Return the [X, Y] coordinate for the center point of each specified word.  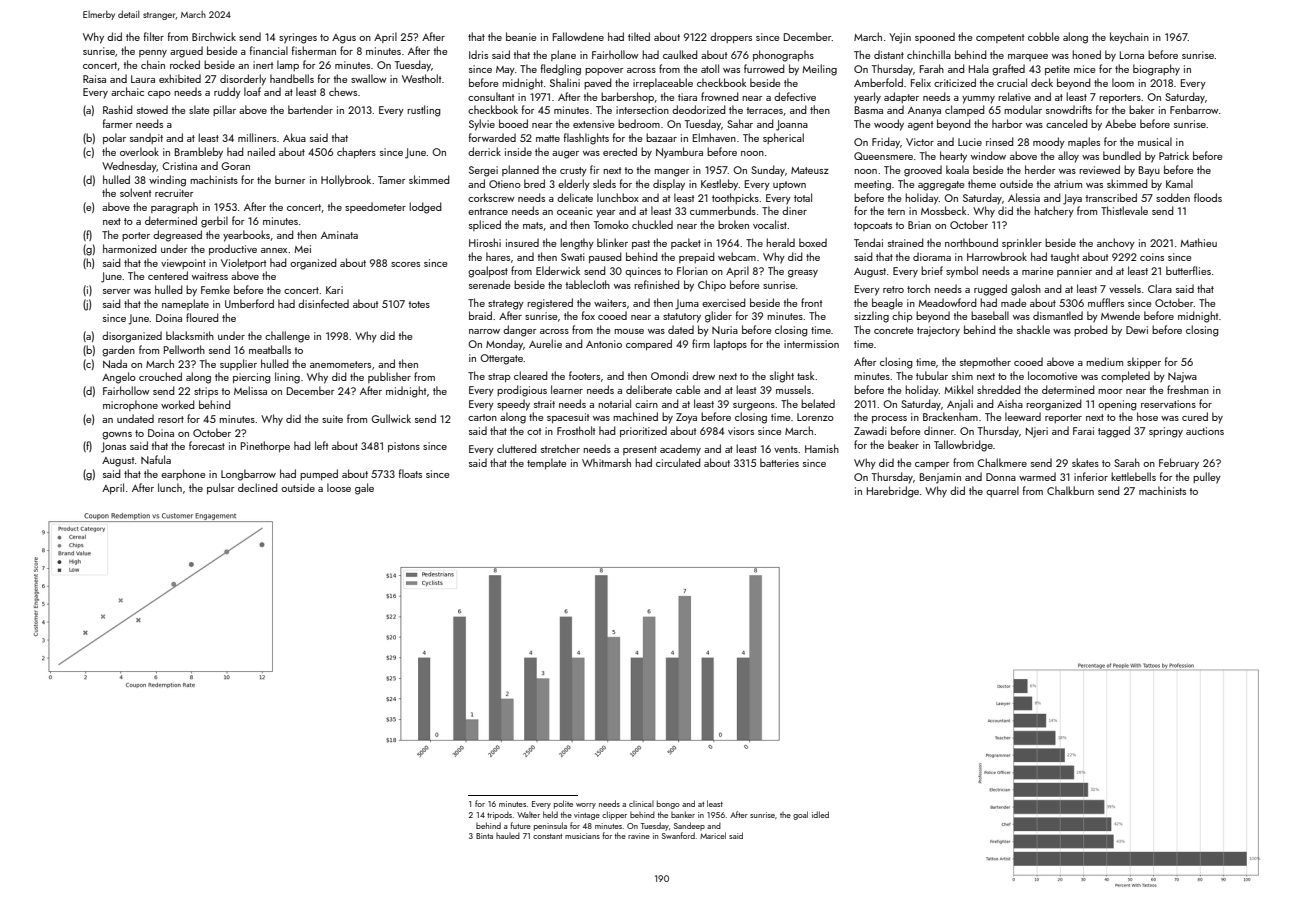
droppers [731, 37]
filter [154, 36]
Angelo [119, 378]
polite [563, 804]
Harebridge [893, 492]
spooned [935, 37]
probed [1091, 330]
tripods [499, 815]
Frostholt [576, 430]
